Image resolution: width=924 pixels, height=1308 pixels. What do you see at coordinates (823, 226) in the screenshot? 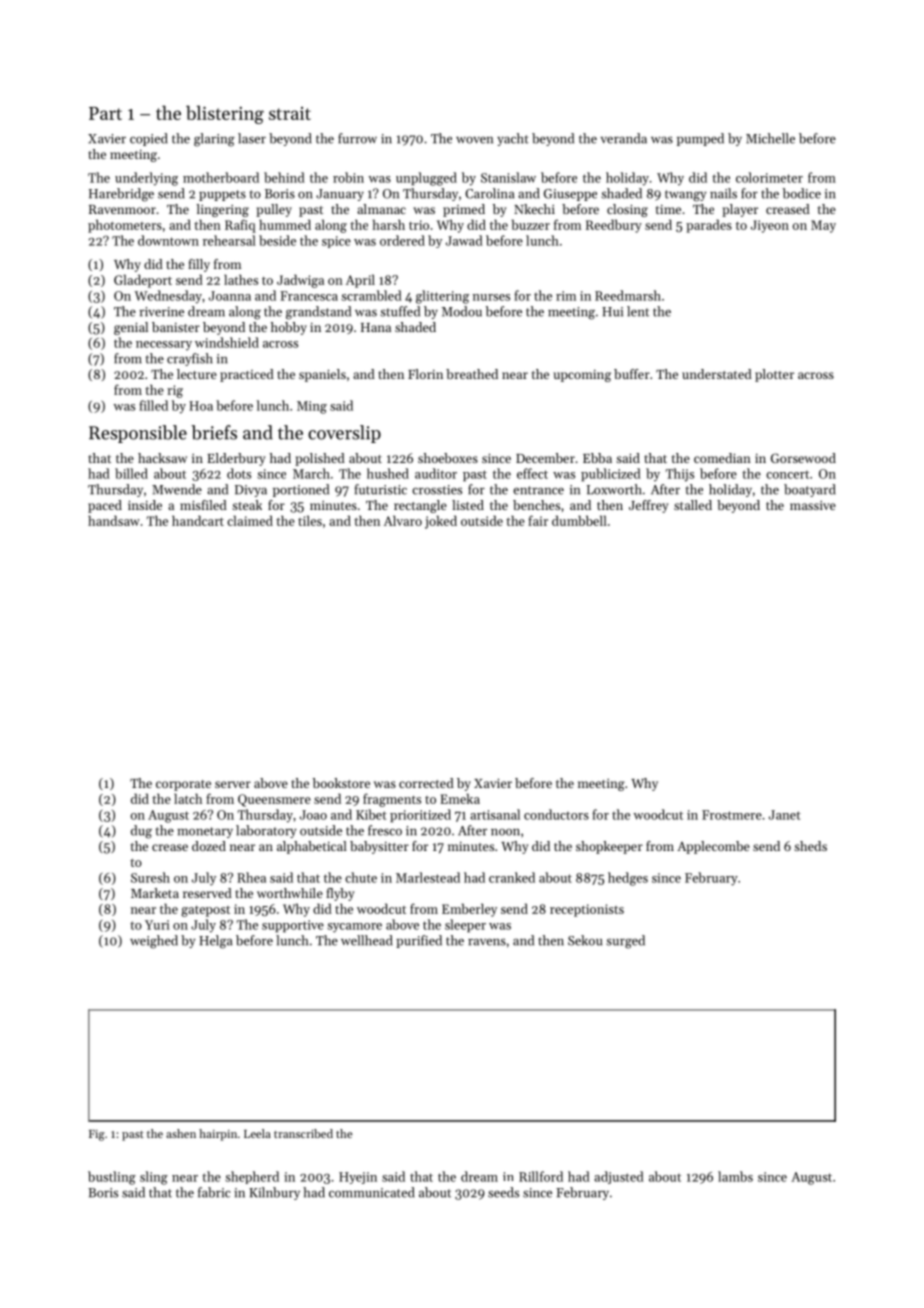
I see `May` at bounding box center [823, 226].
